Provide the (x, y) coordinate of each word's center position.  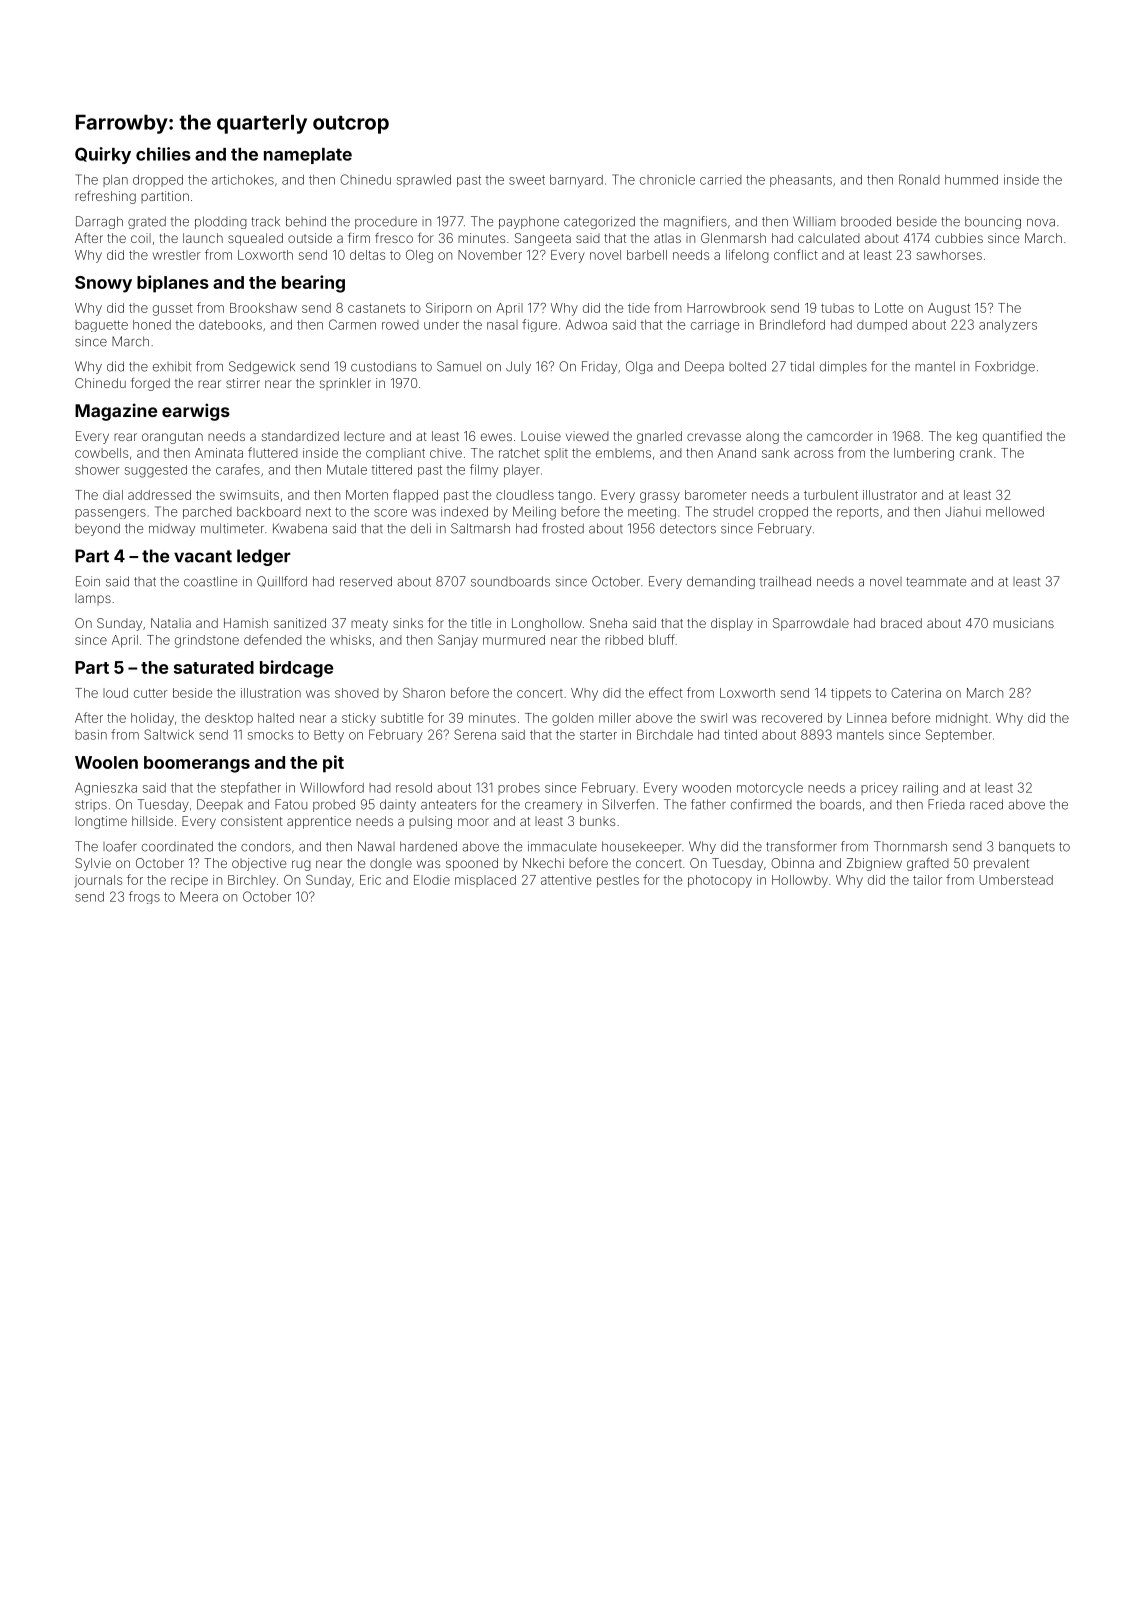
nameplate (308, 156)
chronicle (667, 180)
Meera (199, 896)
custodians (383, 366)
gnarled (659, 437)
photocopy (720, 881)
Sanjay (458, 641)
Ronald (919, 179)
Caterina (916, 693)
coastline (210, 581)
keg (967, 437)
